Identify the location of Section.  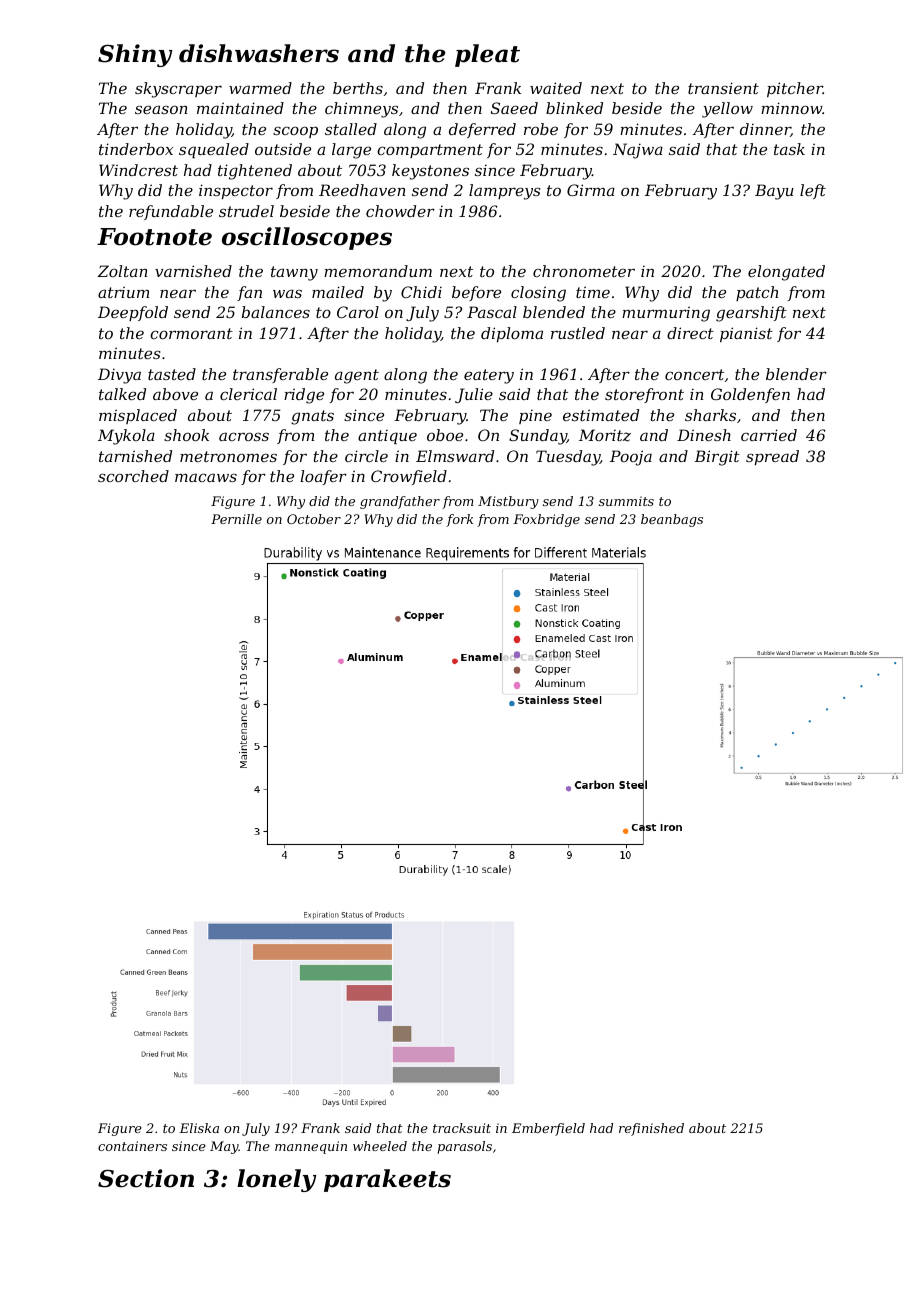
(146, 1178).
